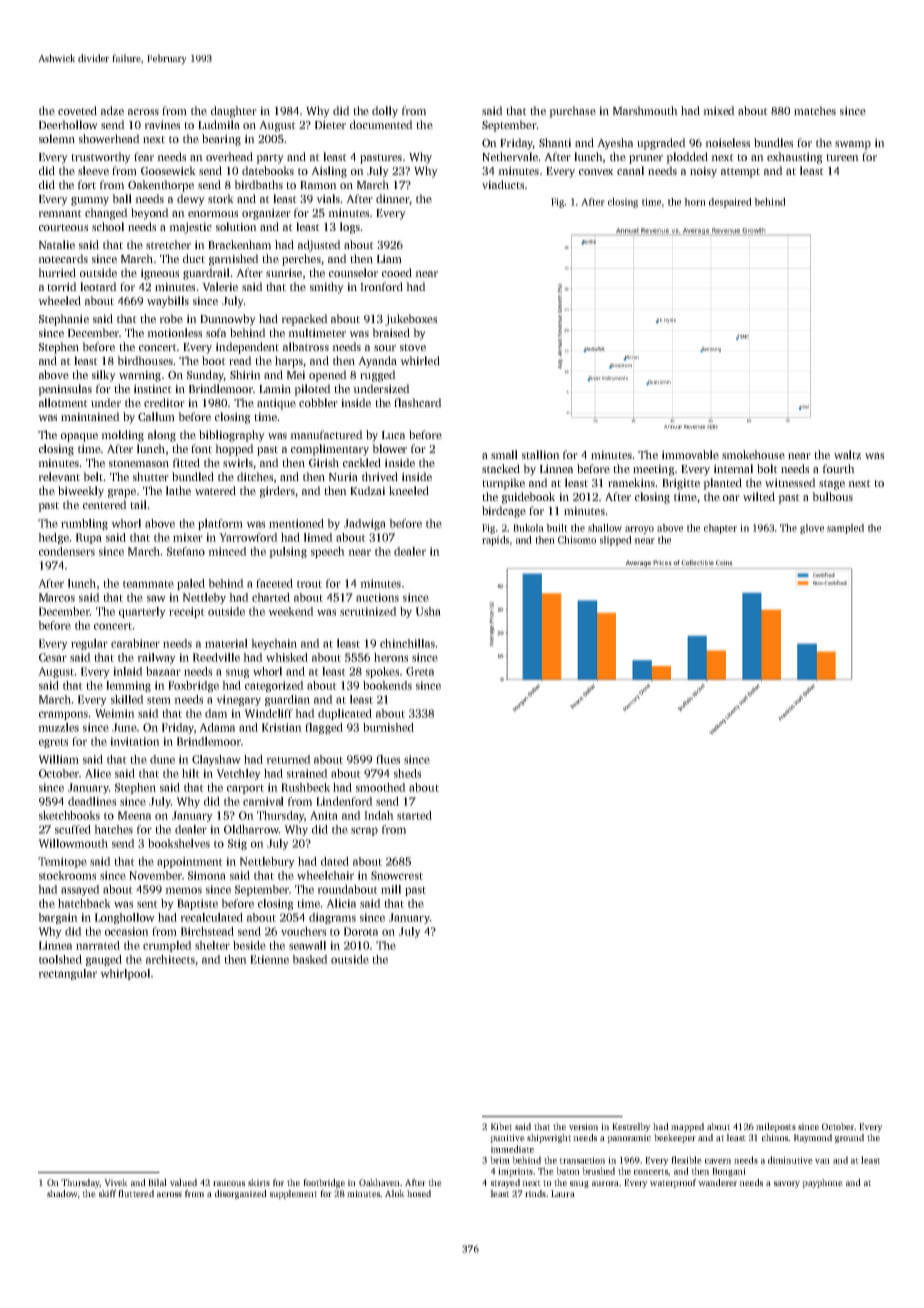  What do you see at coordinates (596, 172) in the page?
I see `convex` at bounding box center [596, 172].
